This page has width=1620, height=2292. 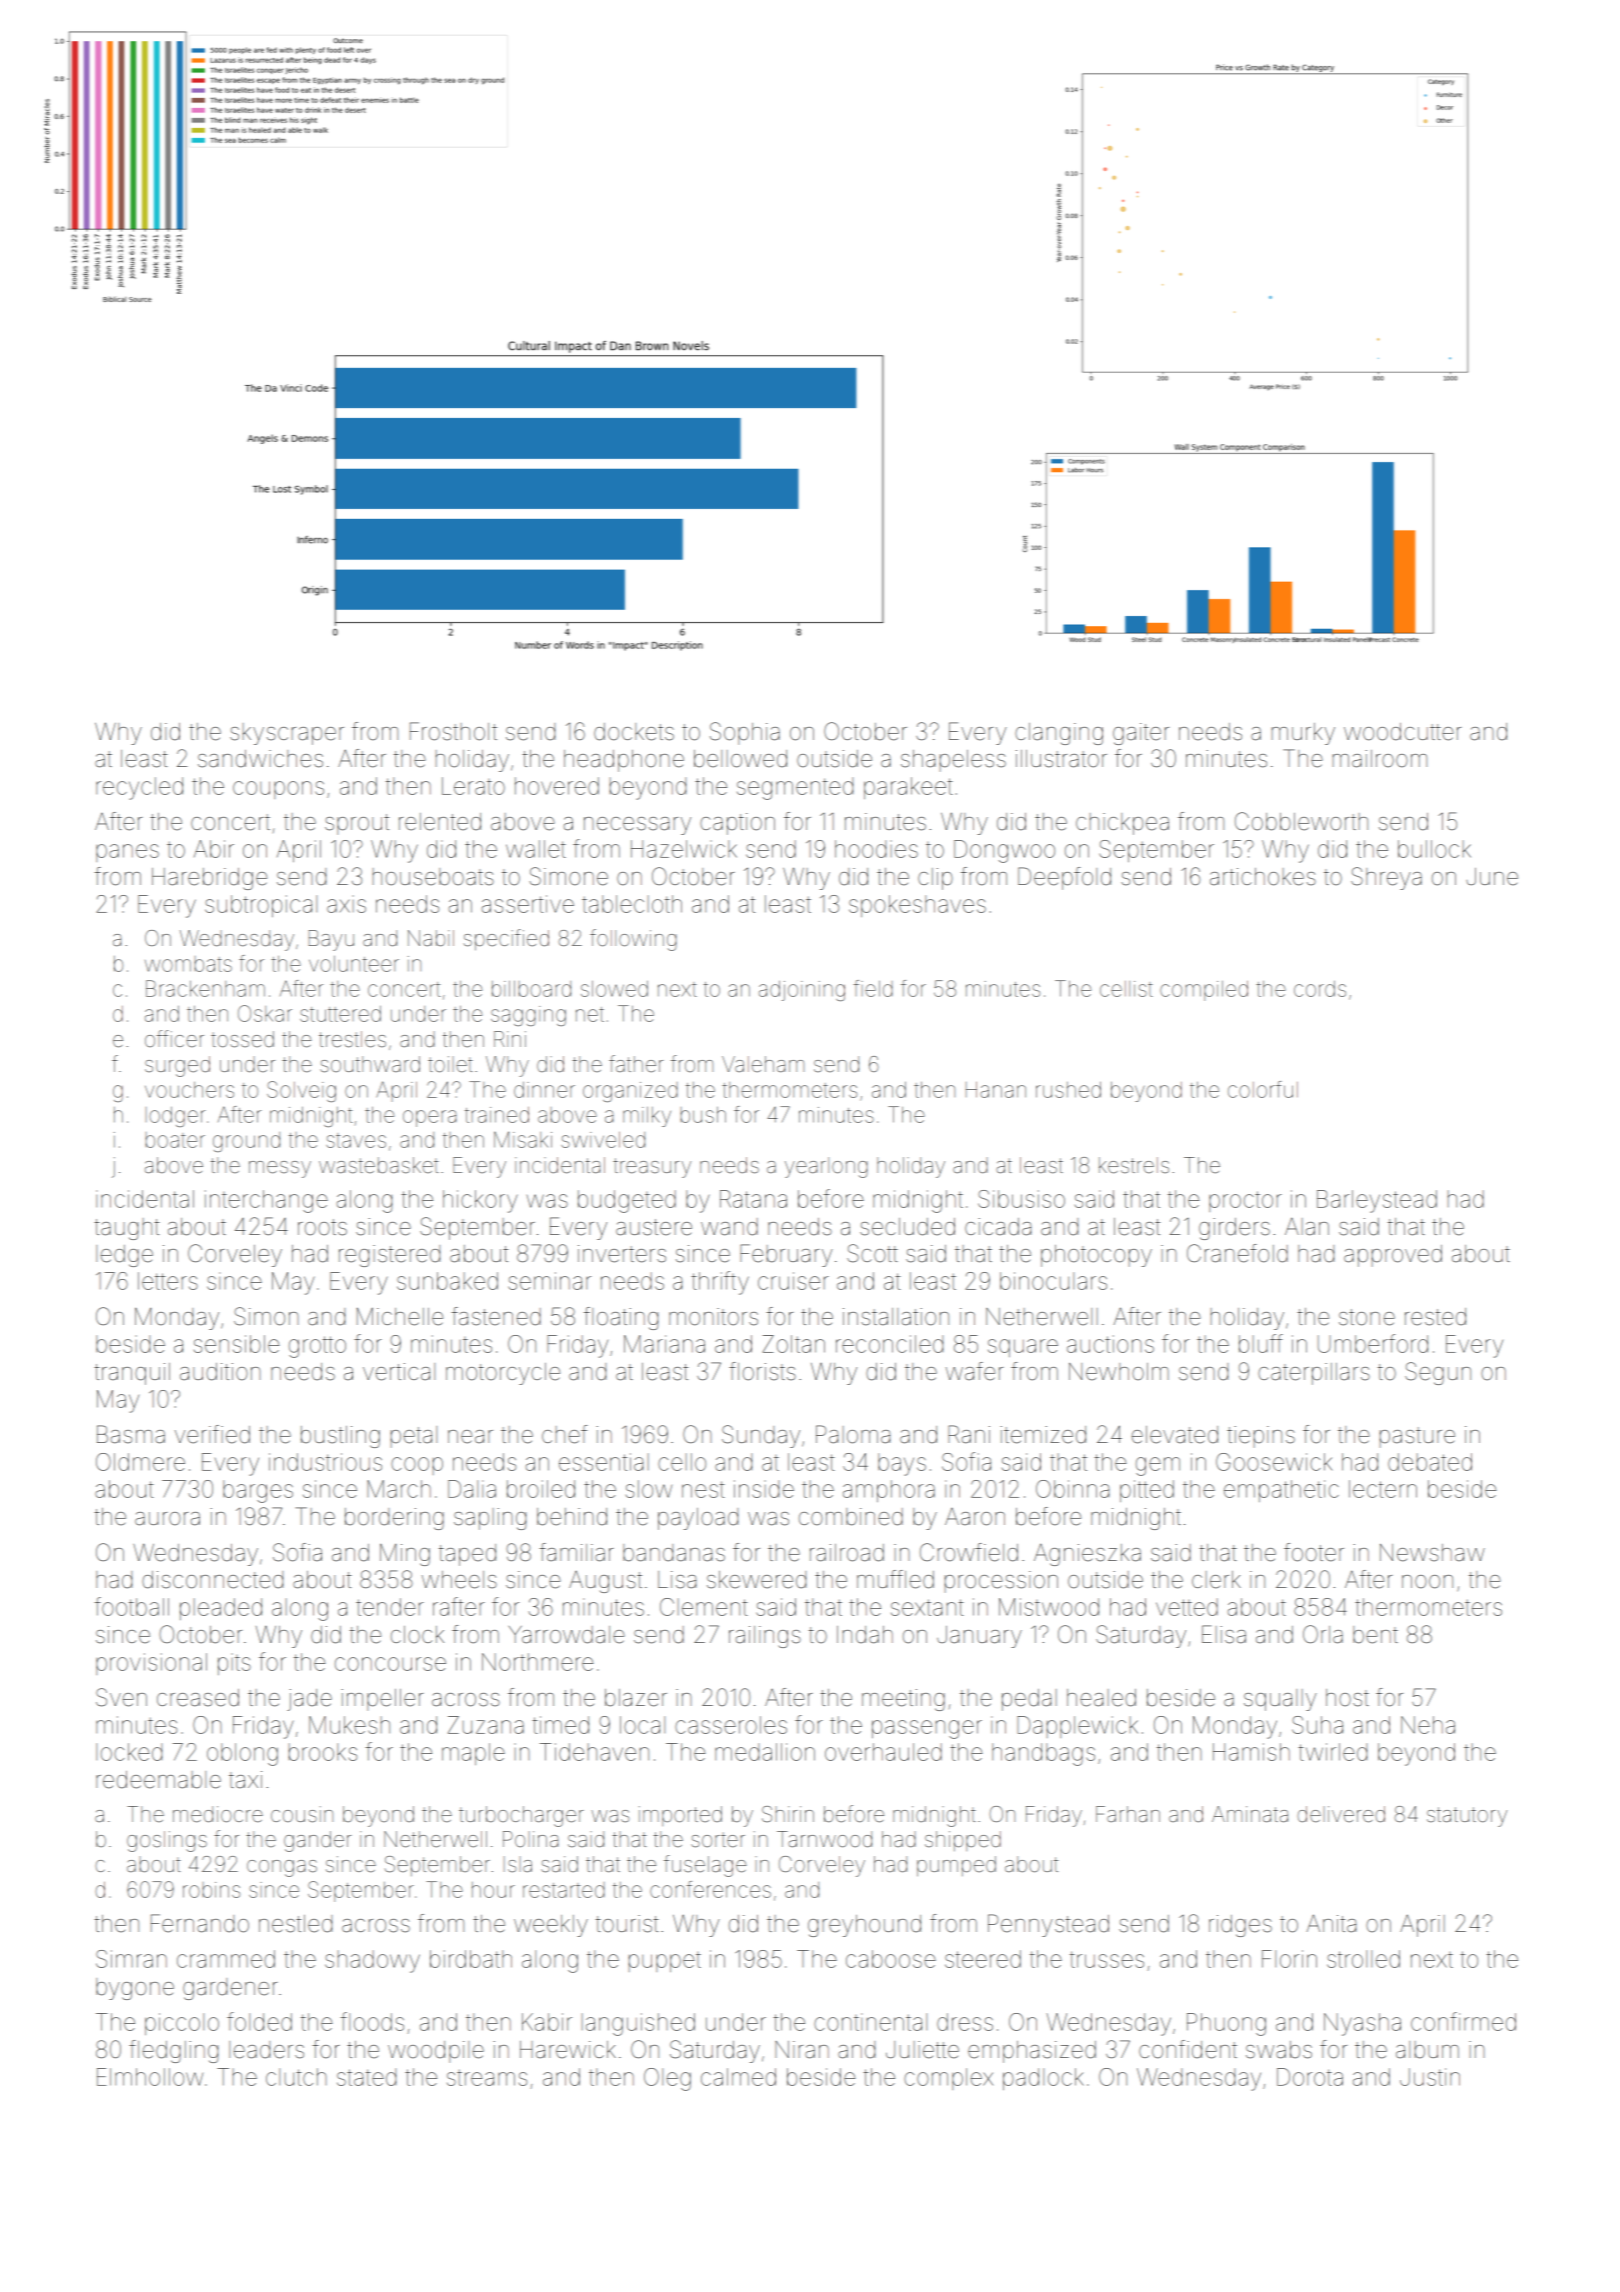 I want to click on Valeham, so click(x=763, y=1064).
